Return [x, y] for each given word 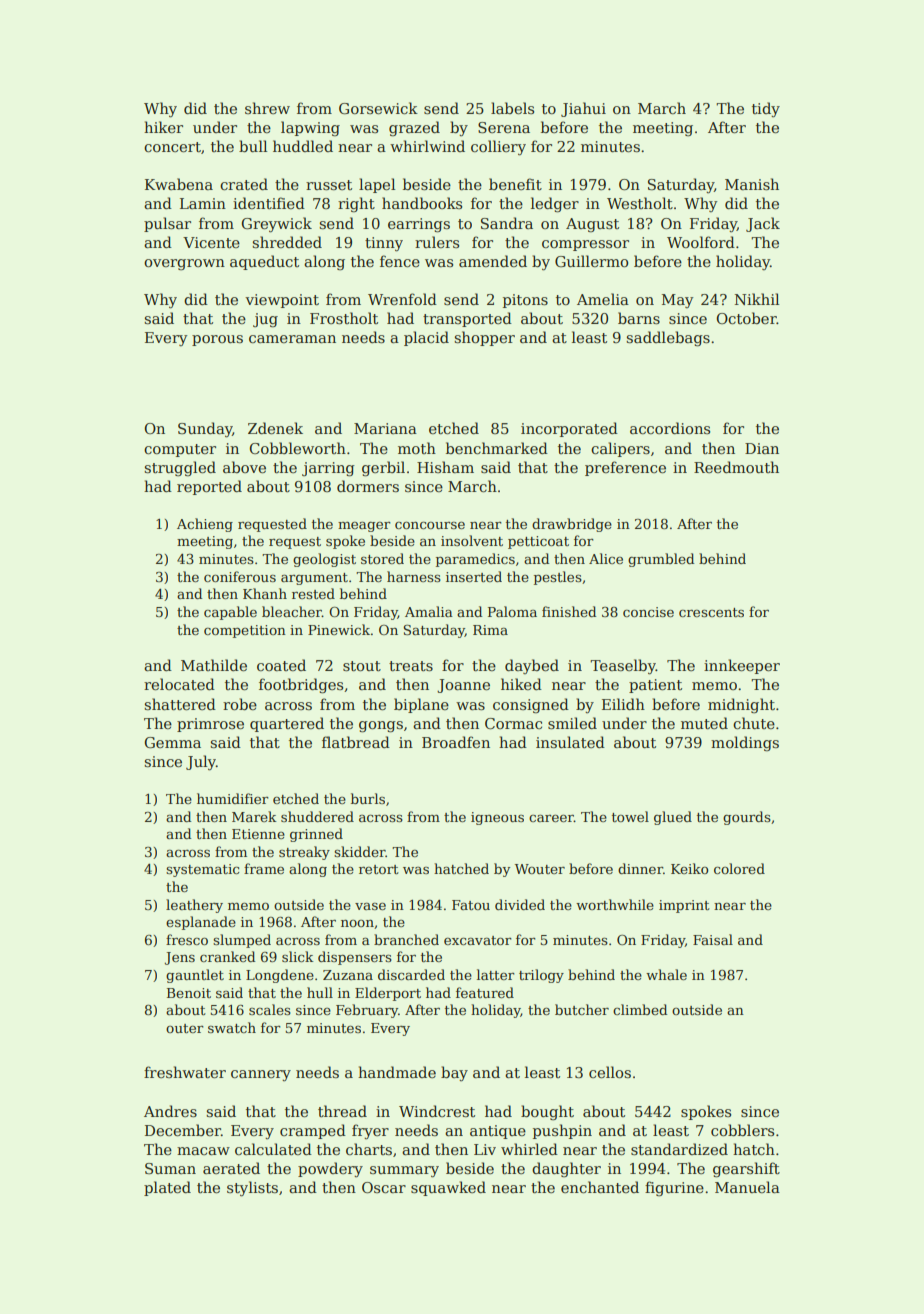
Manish [752, 184]
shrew [267, 108]
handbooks [422, 203]
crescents [711, 612]
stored [382, 558]
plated [167, 1188]
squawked [448, 1188]
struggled [180, 469]
